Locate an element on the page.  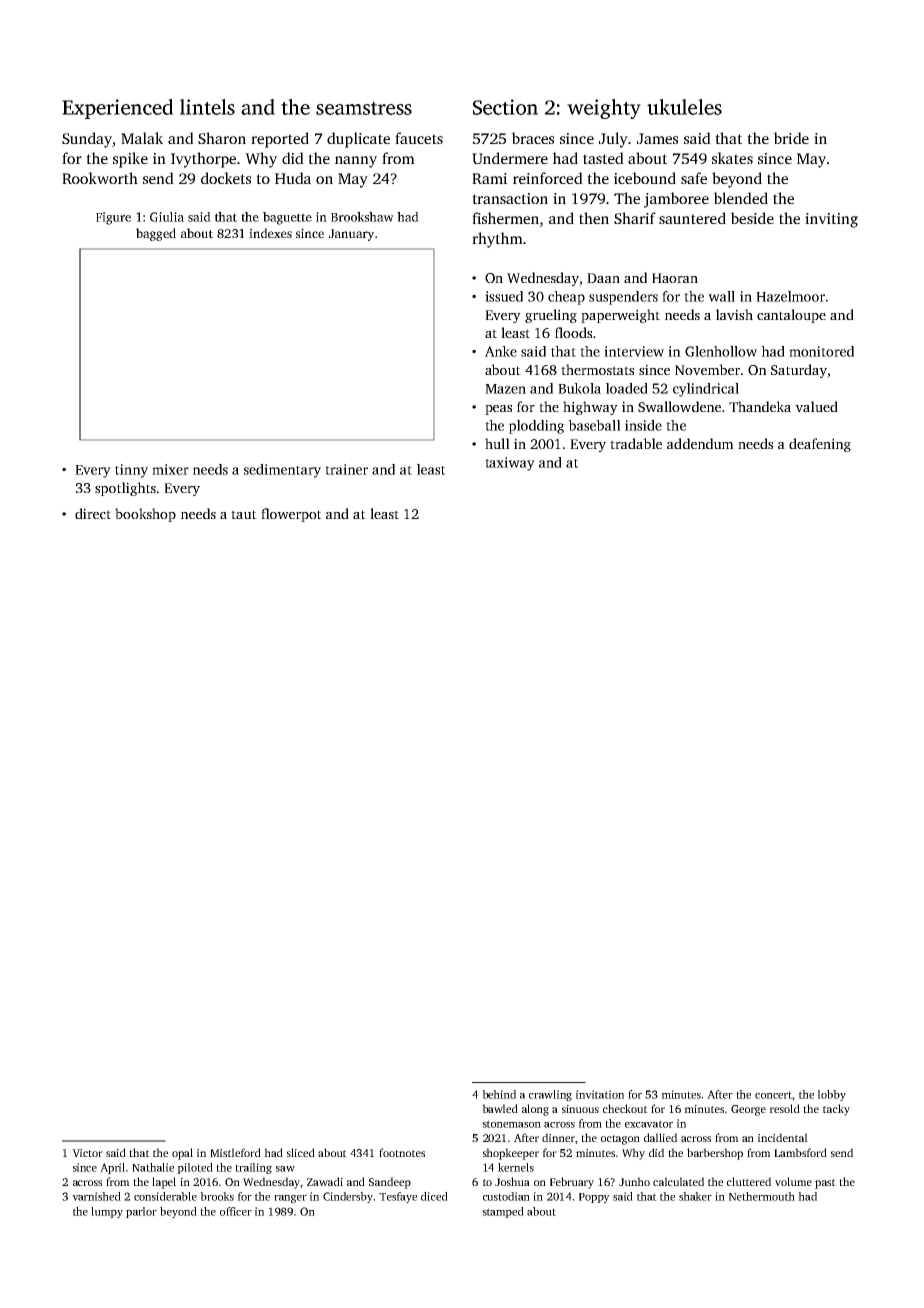
bride is located at coordinates (791, 138).
